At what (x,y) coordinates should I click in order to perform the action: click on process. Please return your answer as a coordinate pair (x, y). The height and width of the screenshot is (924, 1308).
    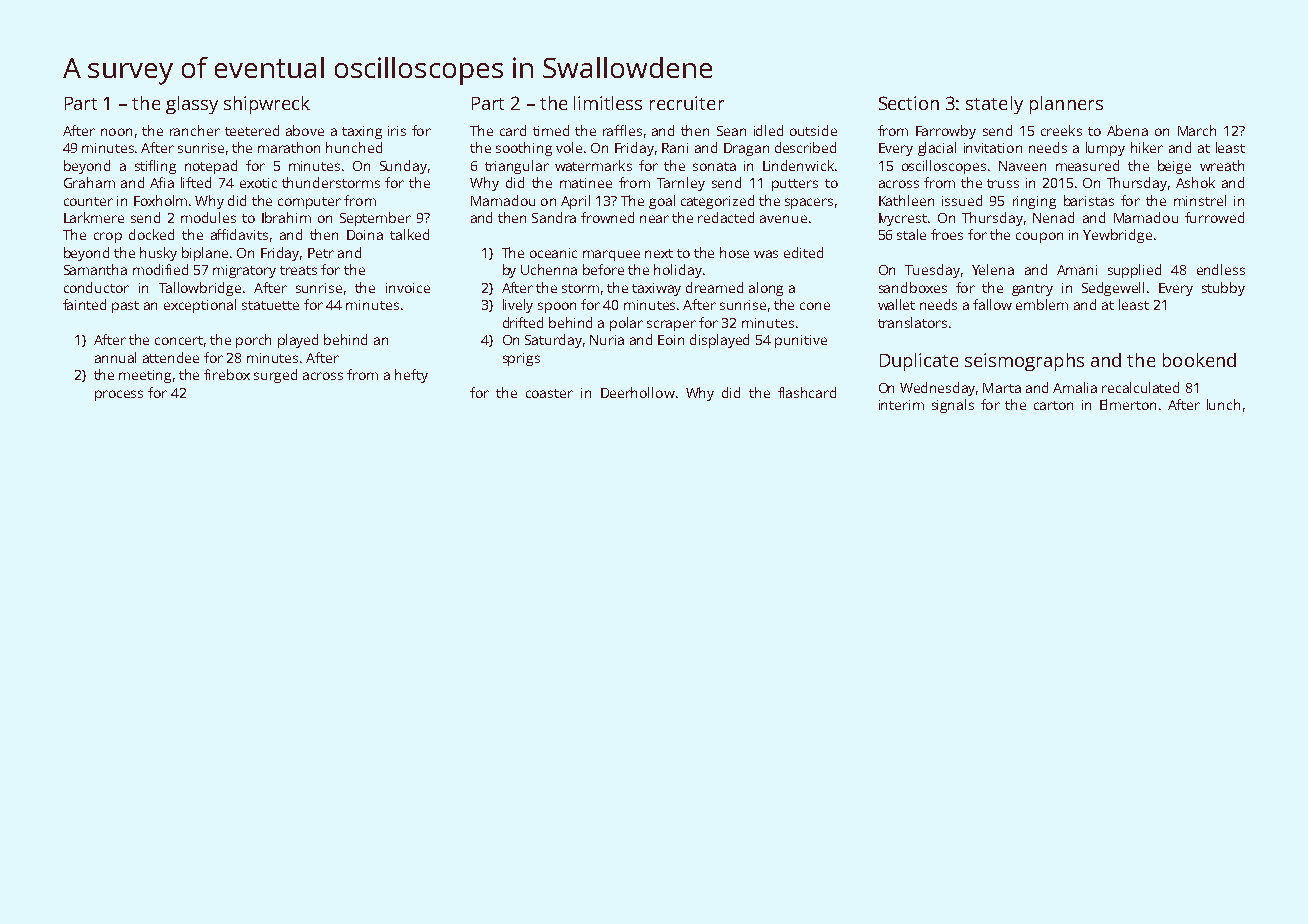
    Looking at the image, I should click on (119, 395).
